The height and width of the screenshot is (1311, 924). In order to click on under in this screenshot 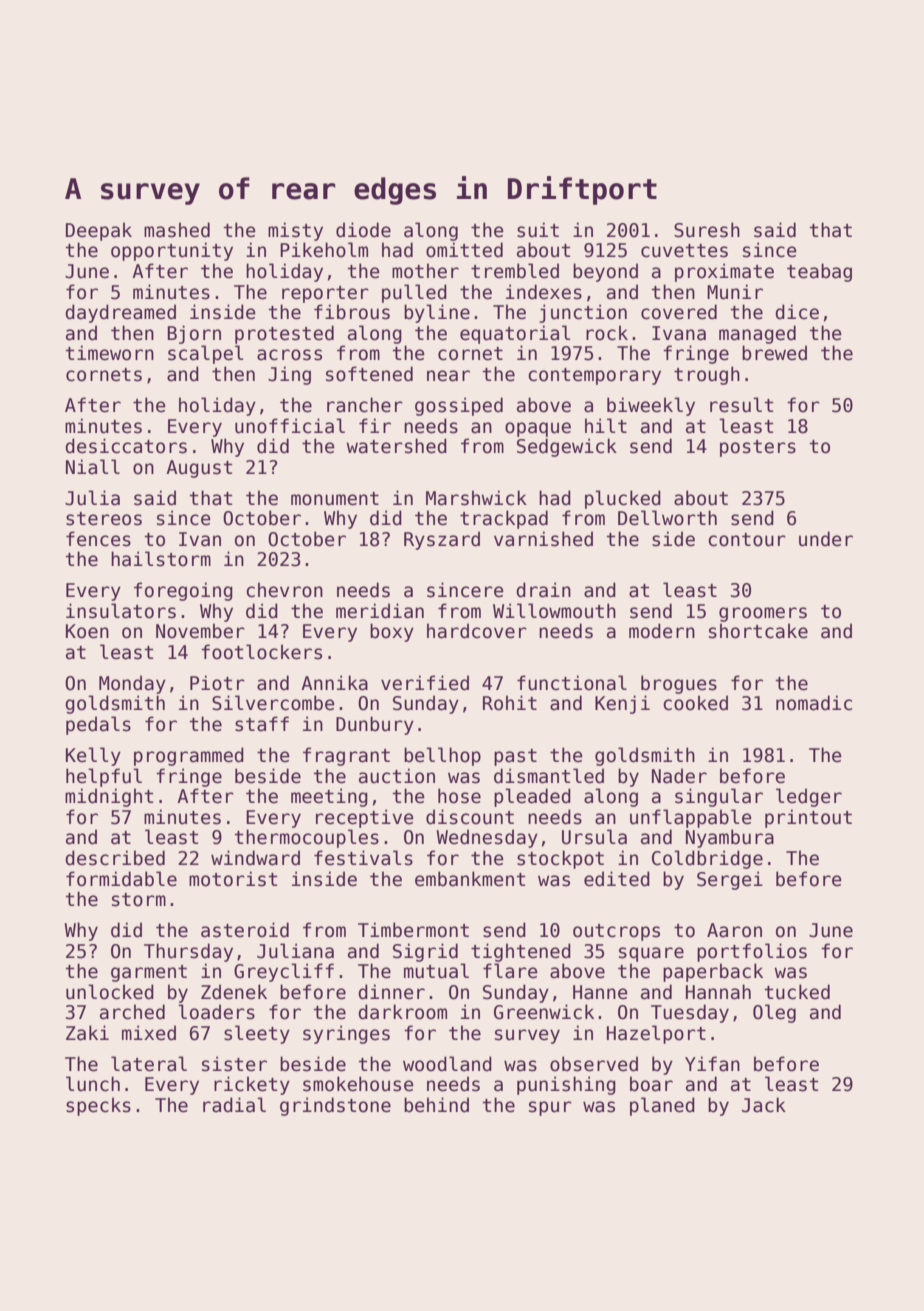, I will do `click(826, 539)`.
